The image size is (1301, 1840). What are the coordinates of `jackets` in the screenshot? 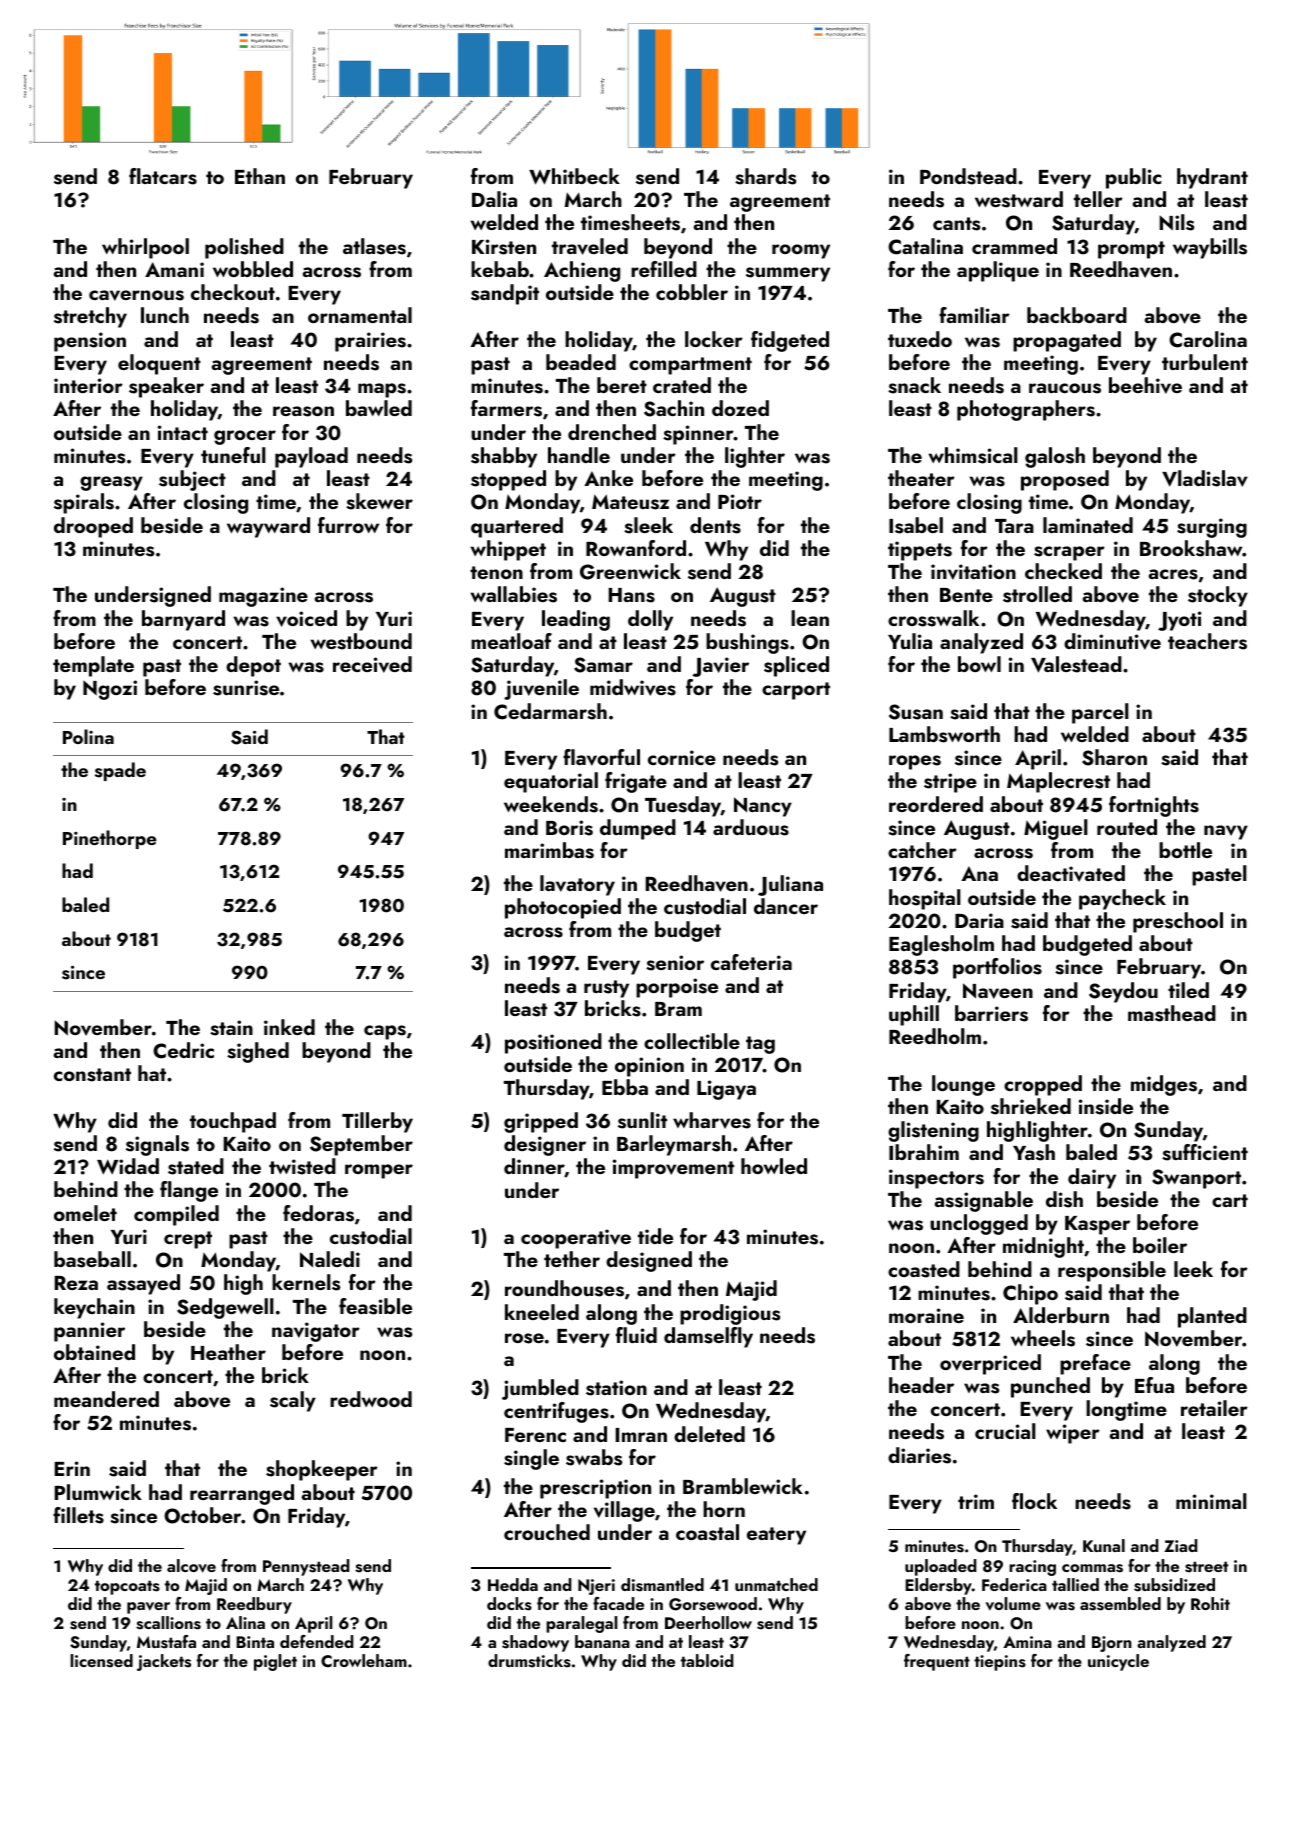 It's located at (164, 1662).
